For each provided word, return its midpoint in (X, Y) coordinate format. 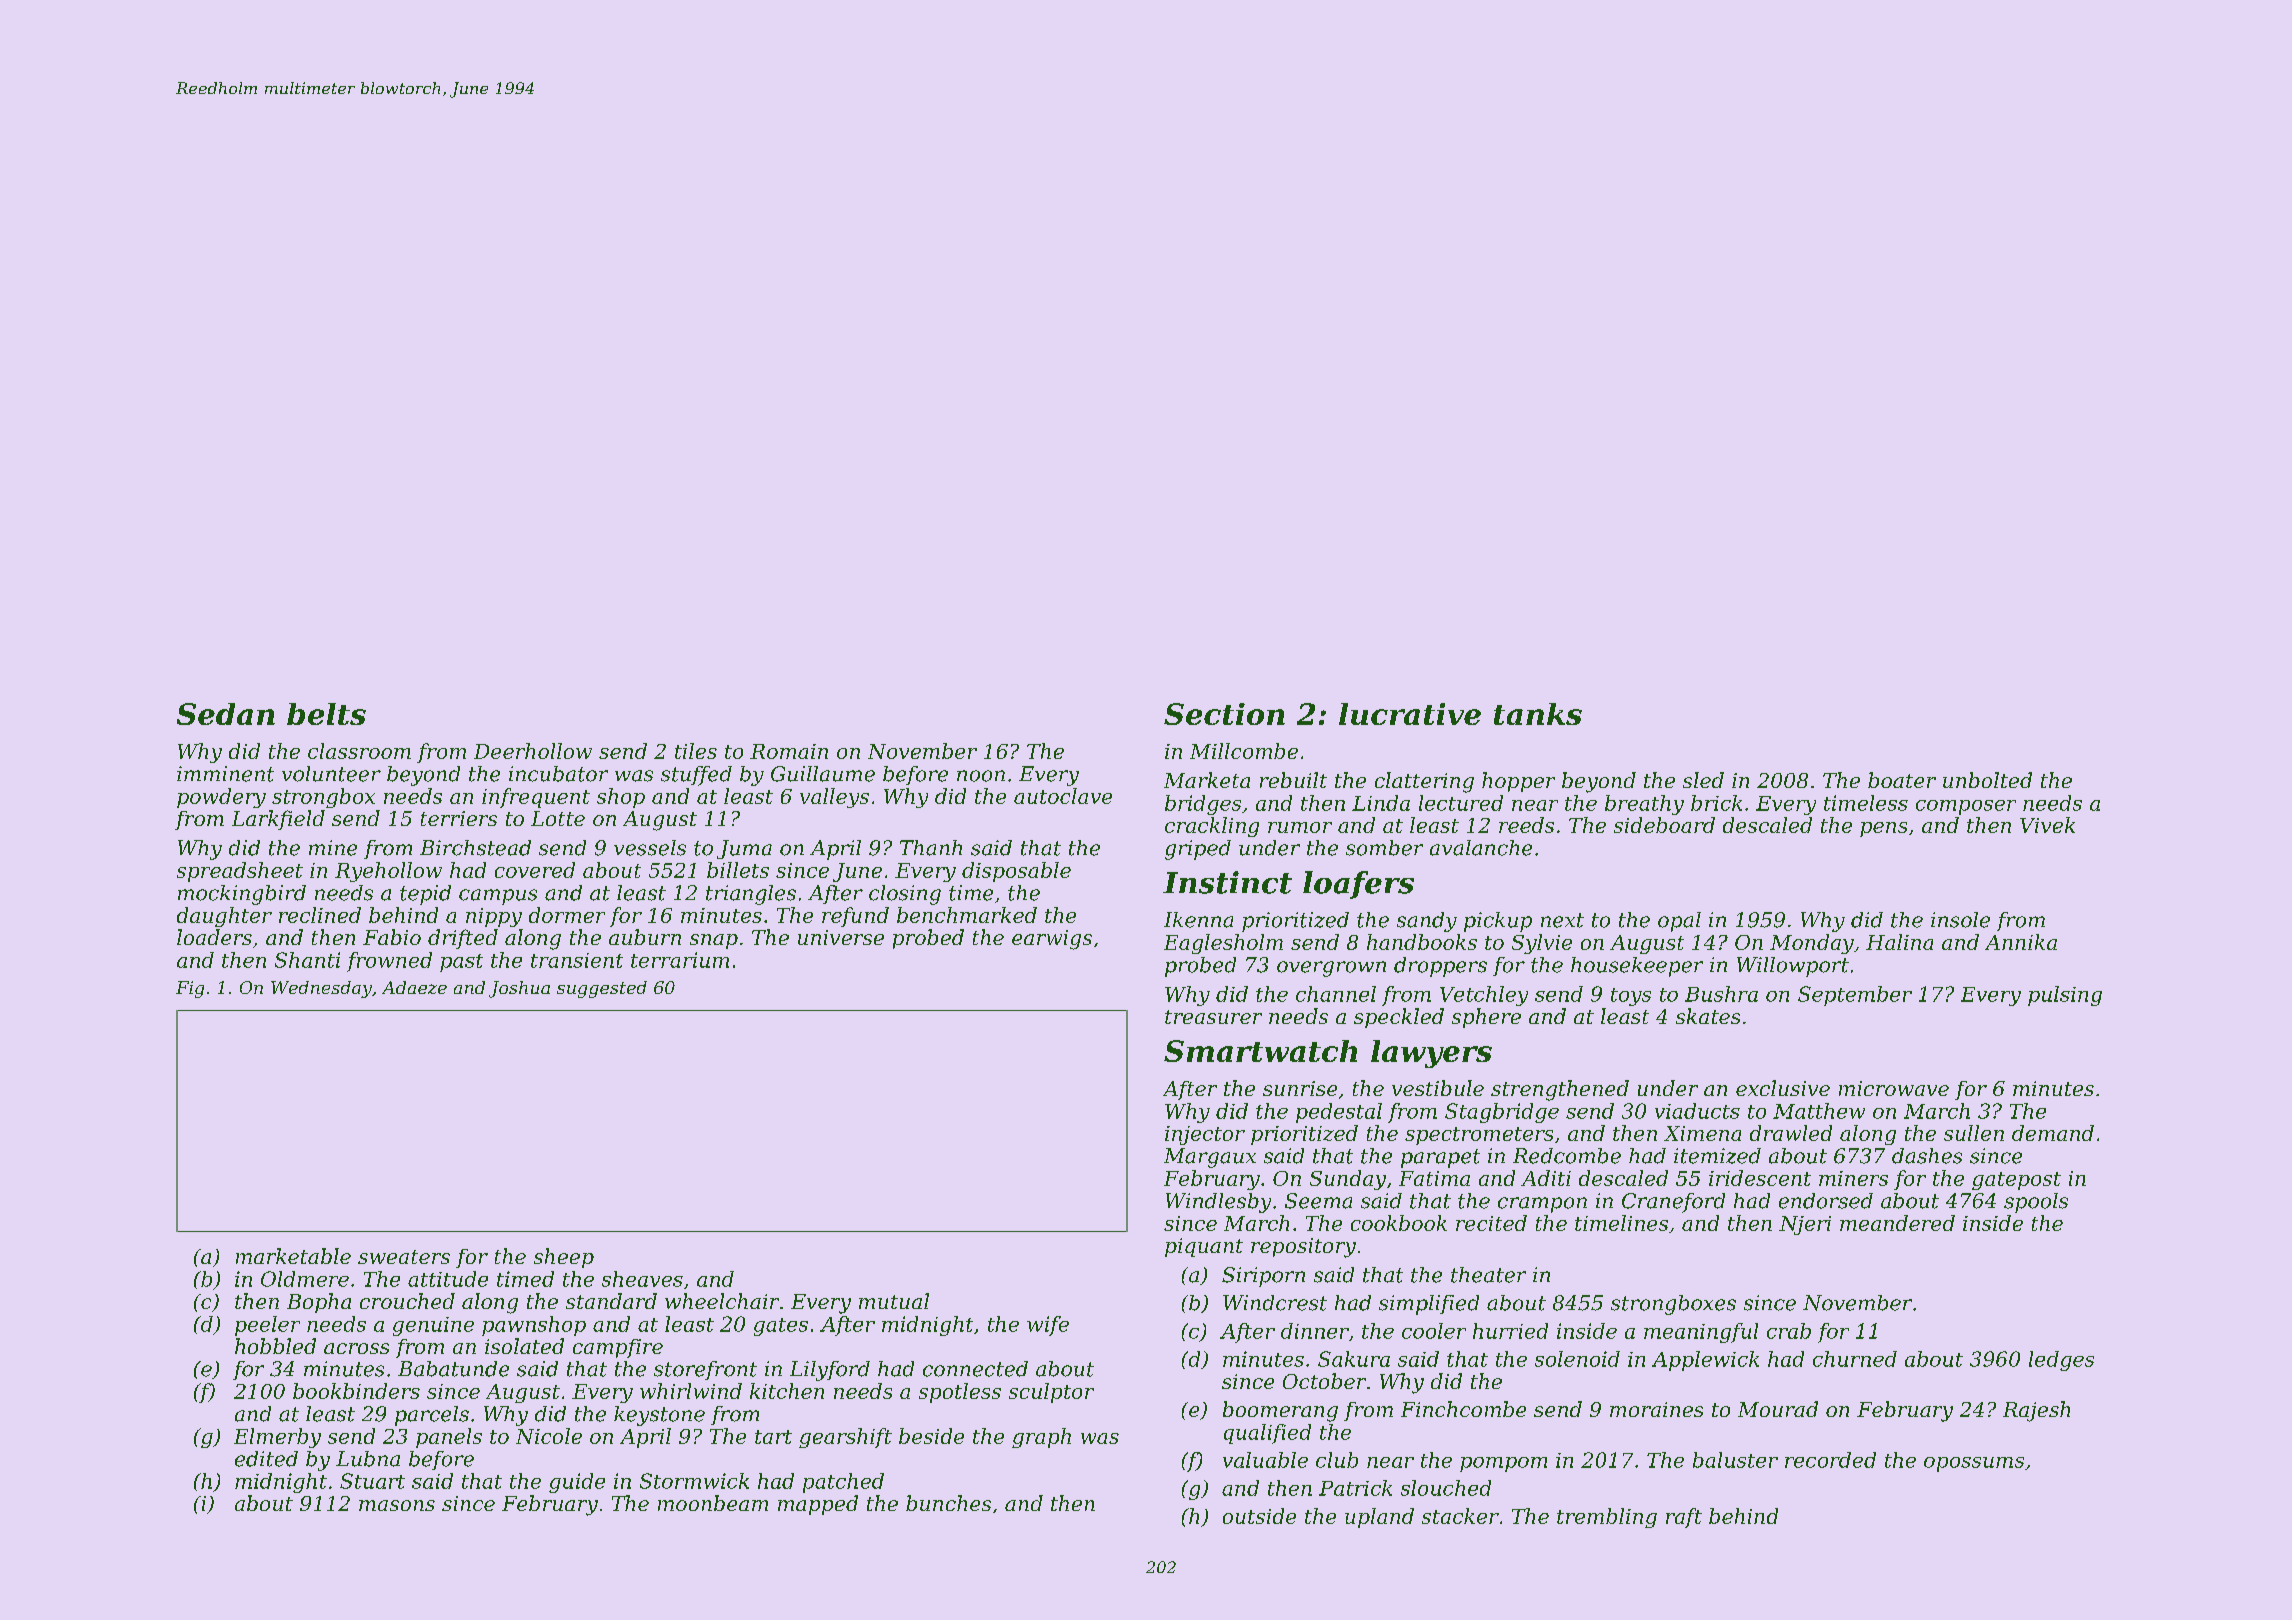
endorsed (1826, 1201)
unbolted (1987, 780)
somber (1384, 848)
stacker (1460, 1516)
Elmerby (277, 1438)
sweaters (404, 1257)
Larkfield (278, 820)
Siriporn (1263, 1277)
